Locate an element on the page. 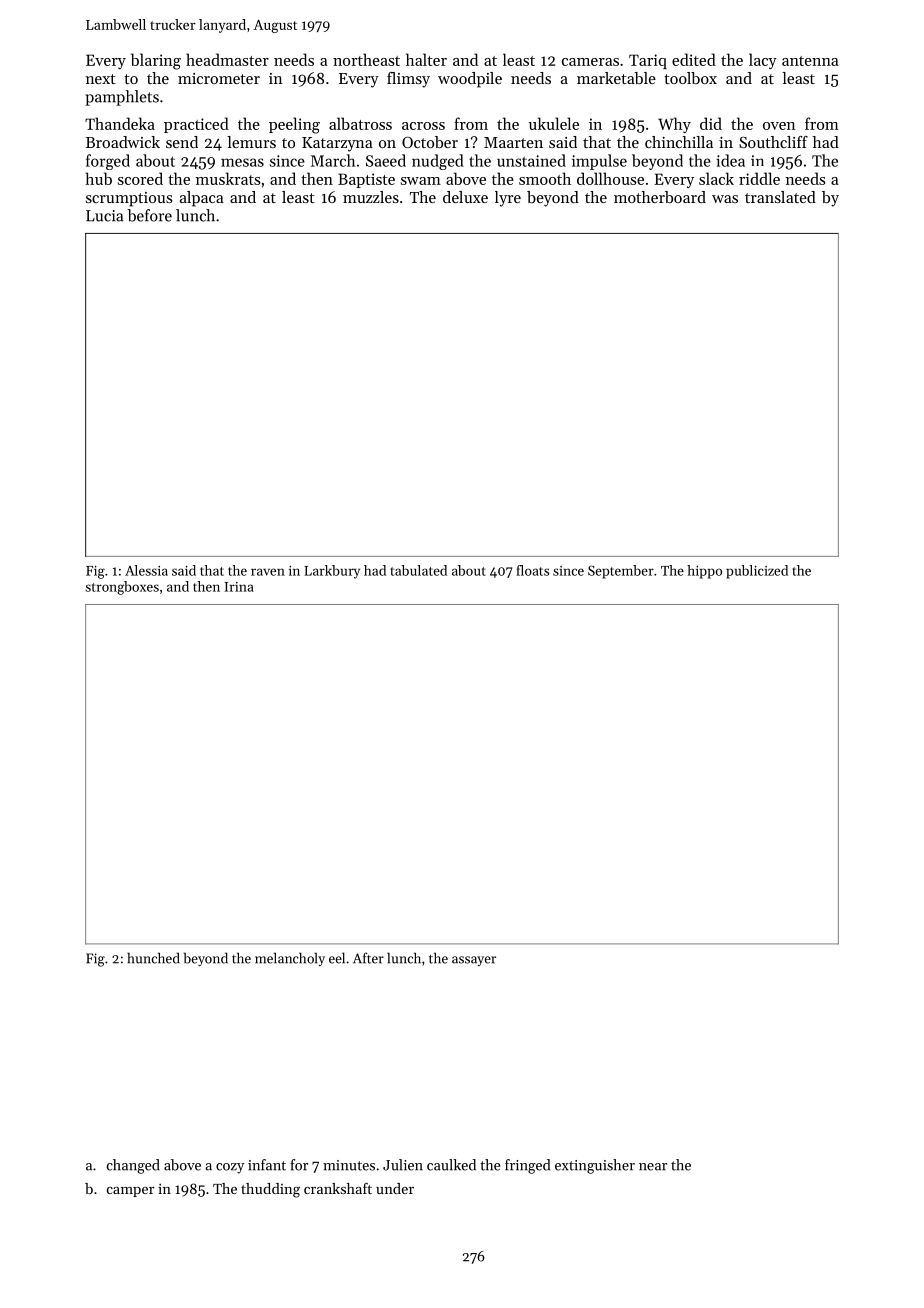 The height and width of the image is (1308, 924). camper is located at coordinates (130, 1192).
